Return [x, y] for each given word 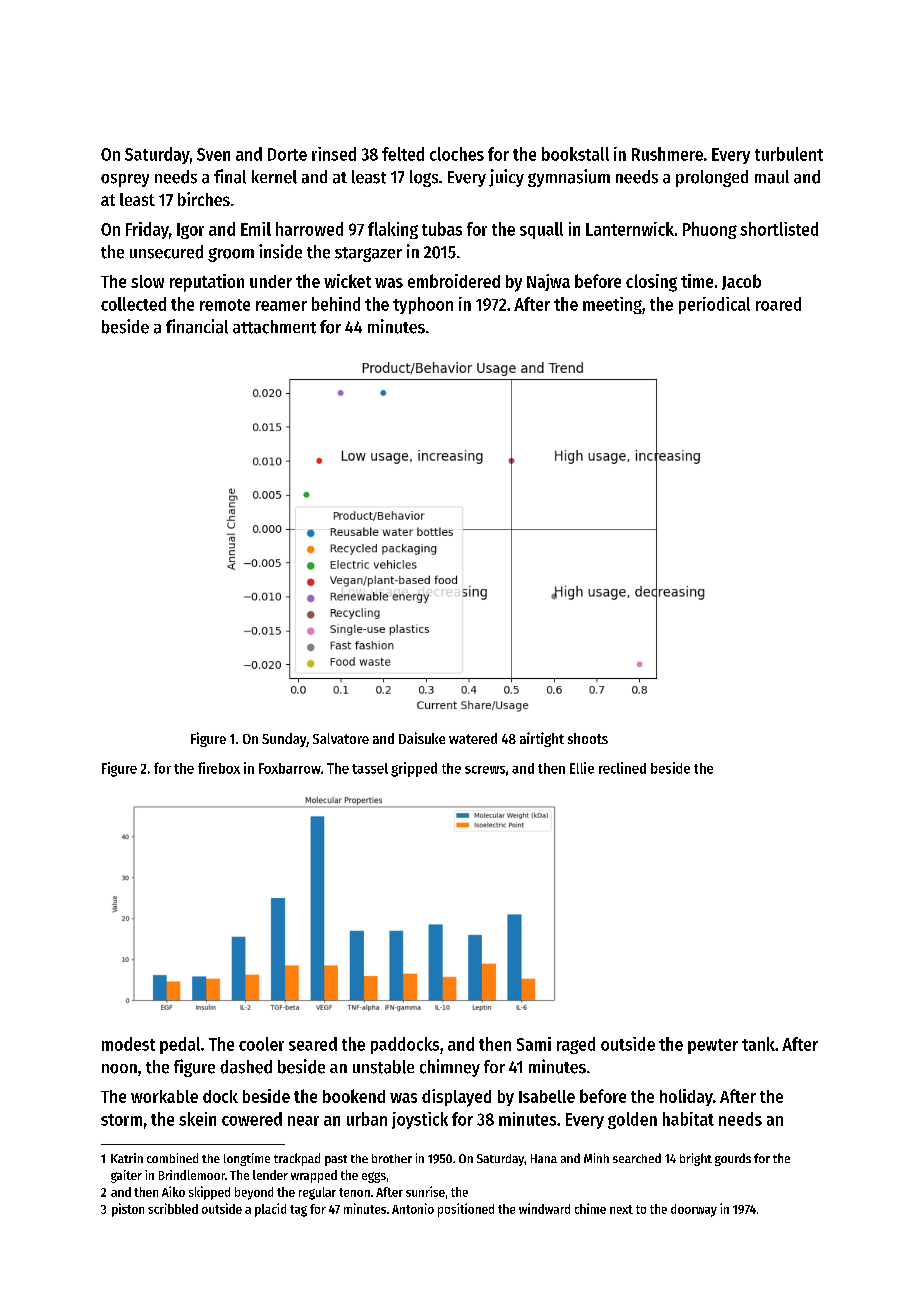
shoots [588, 738]
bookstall [575, 154]
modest [128, 1044]
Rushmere [667, 154]
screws [485, 770]
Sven [213, 154]
